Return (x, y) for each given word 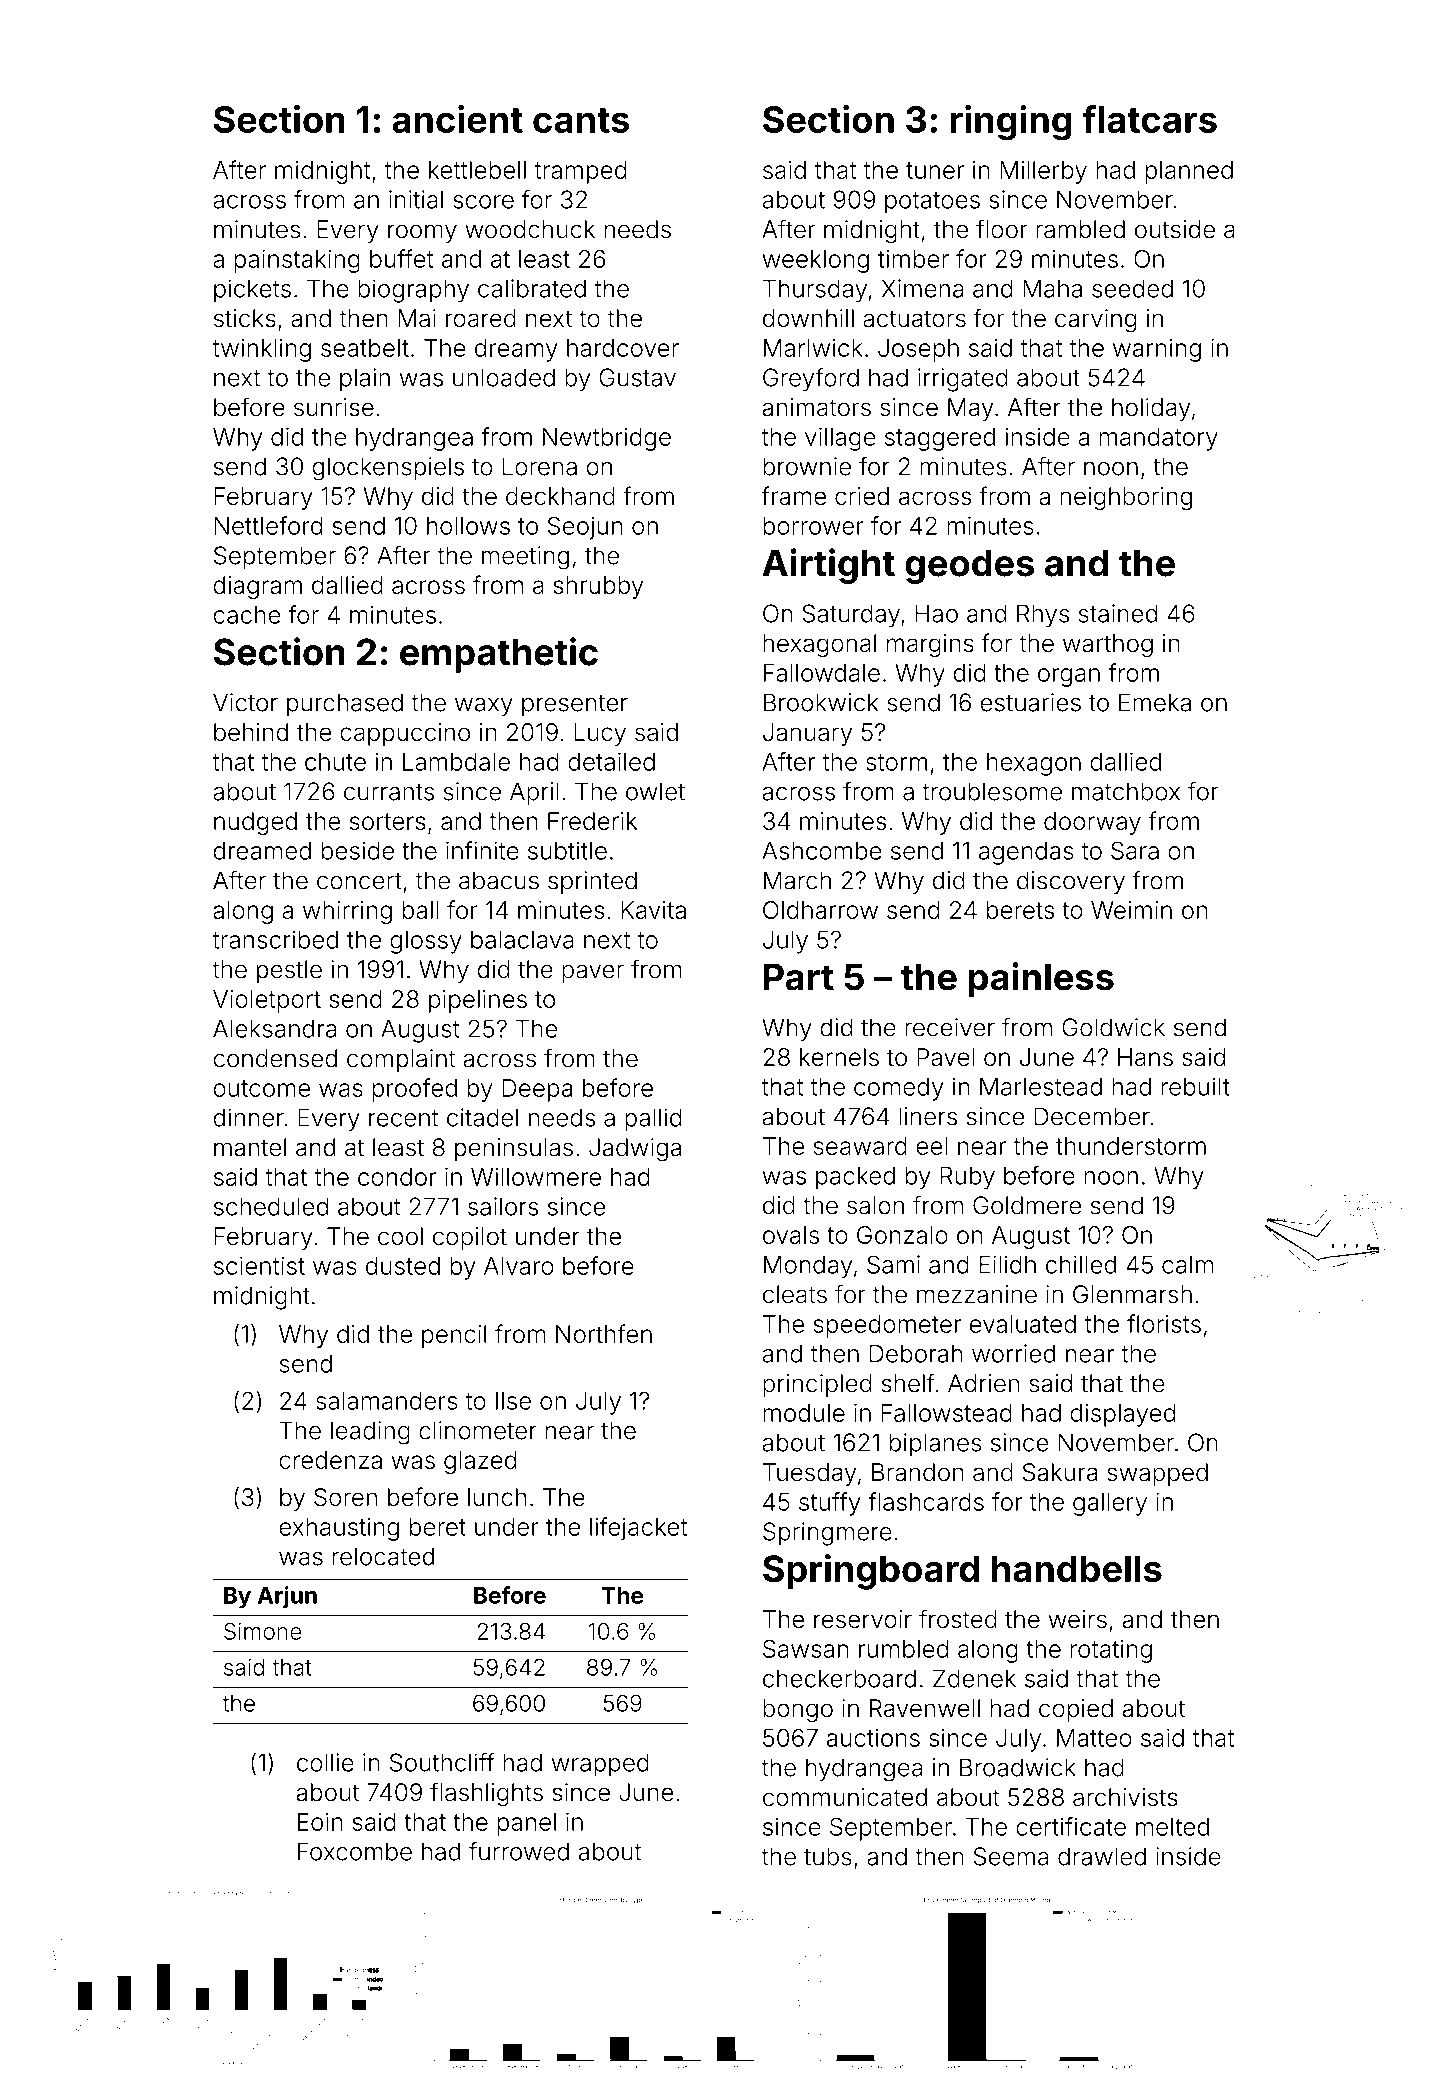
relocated (383, 1556)
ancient (457, 119)
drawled (1102, 1856)
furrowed (519, 1851)
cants (581, 120)
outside (1175, 229)
